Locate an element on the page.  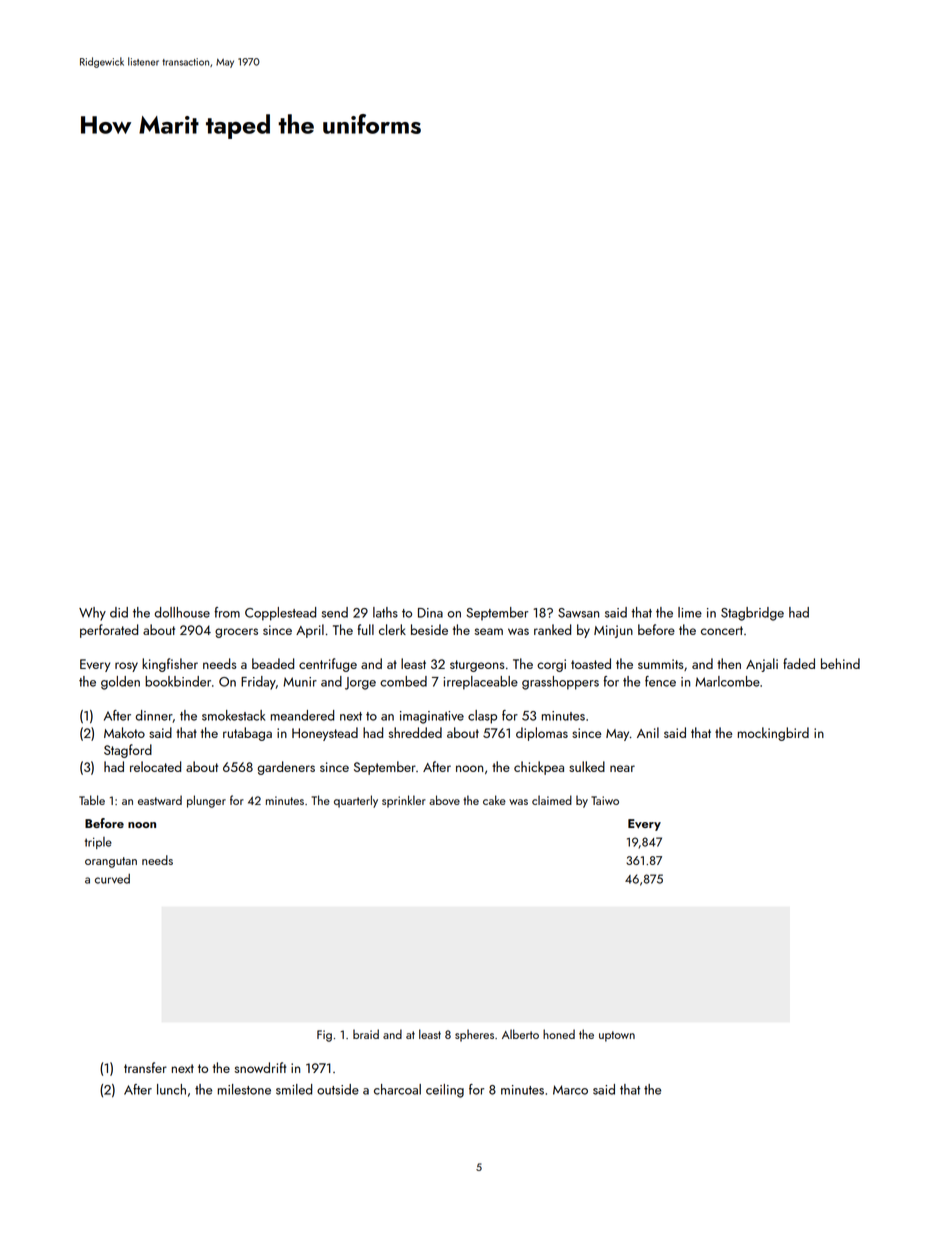
Why is located at coordinates (92, 614).
